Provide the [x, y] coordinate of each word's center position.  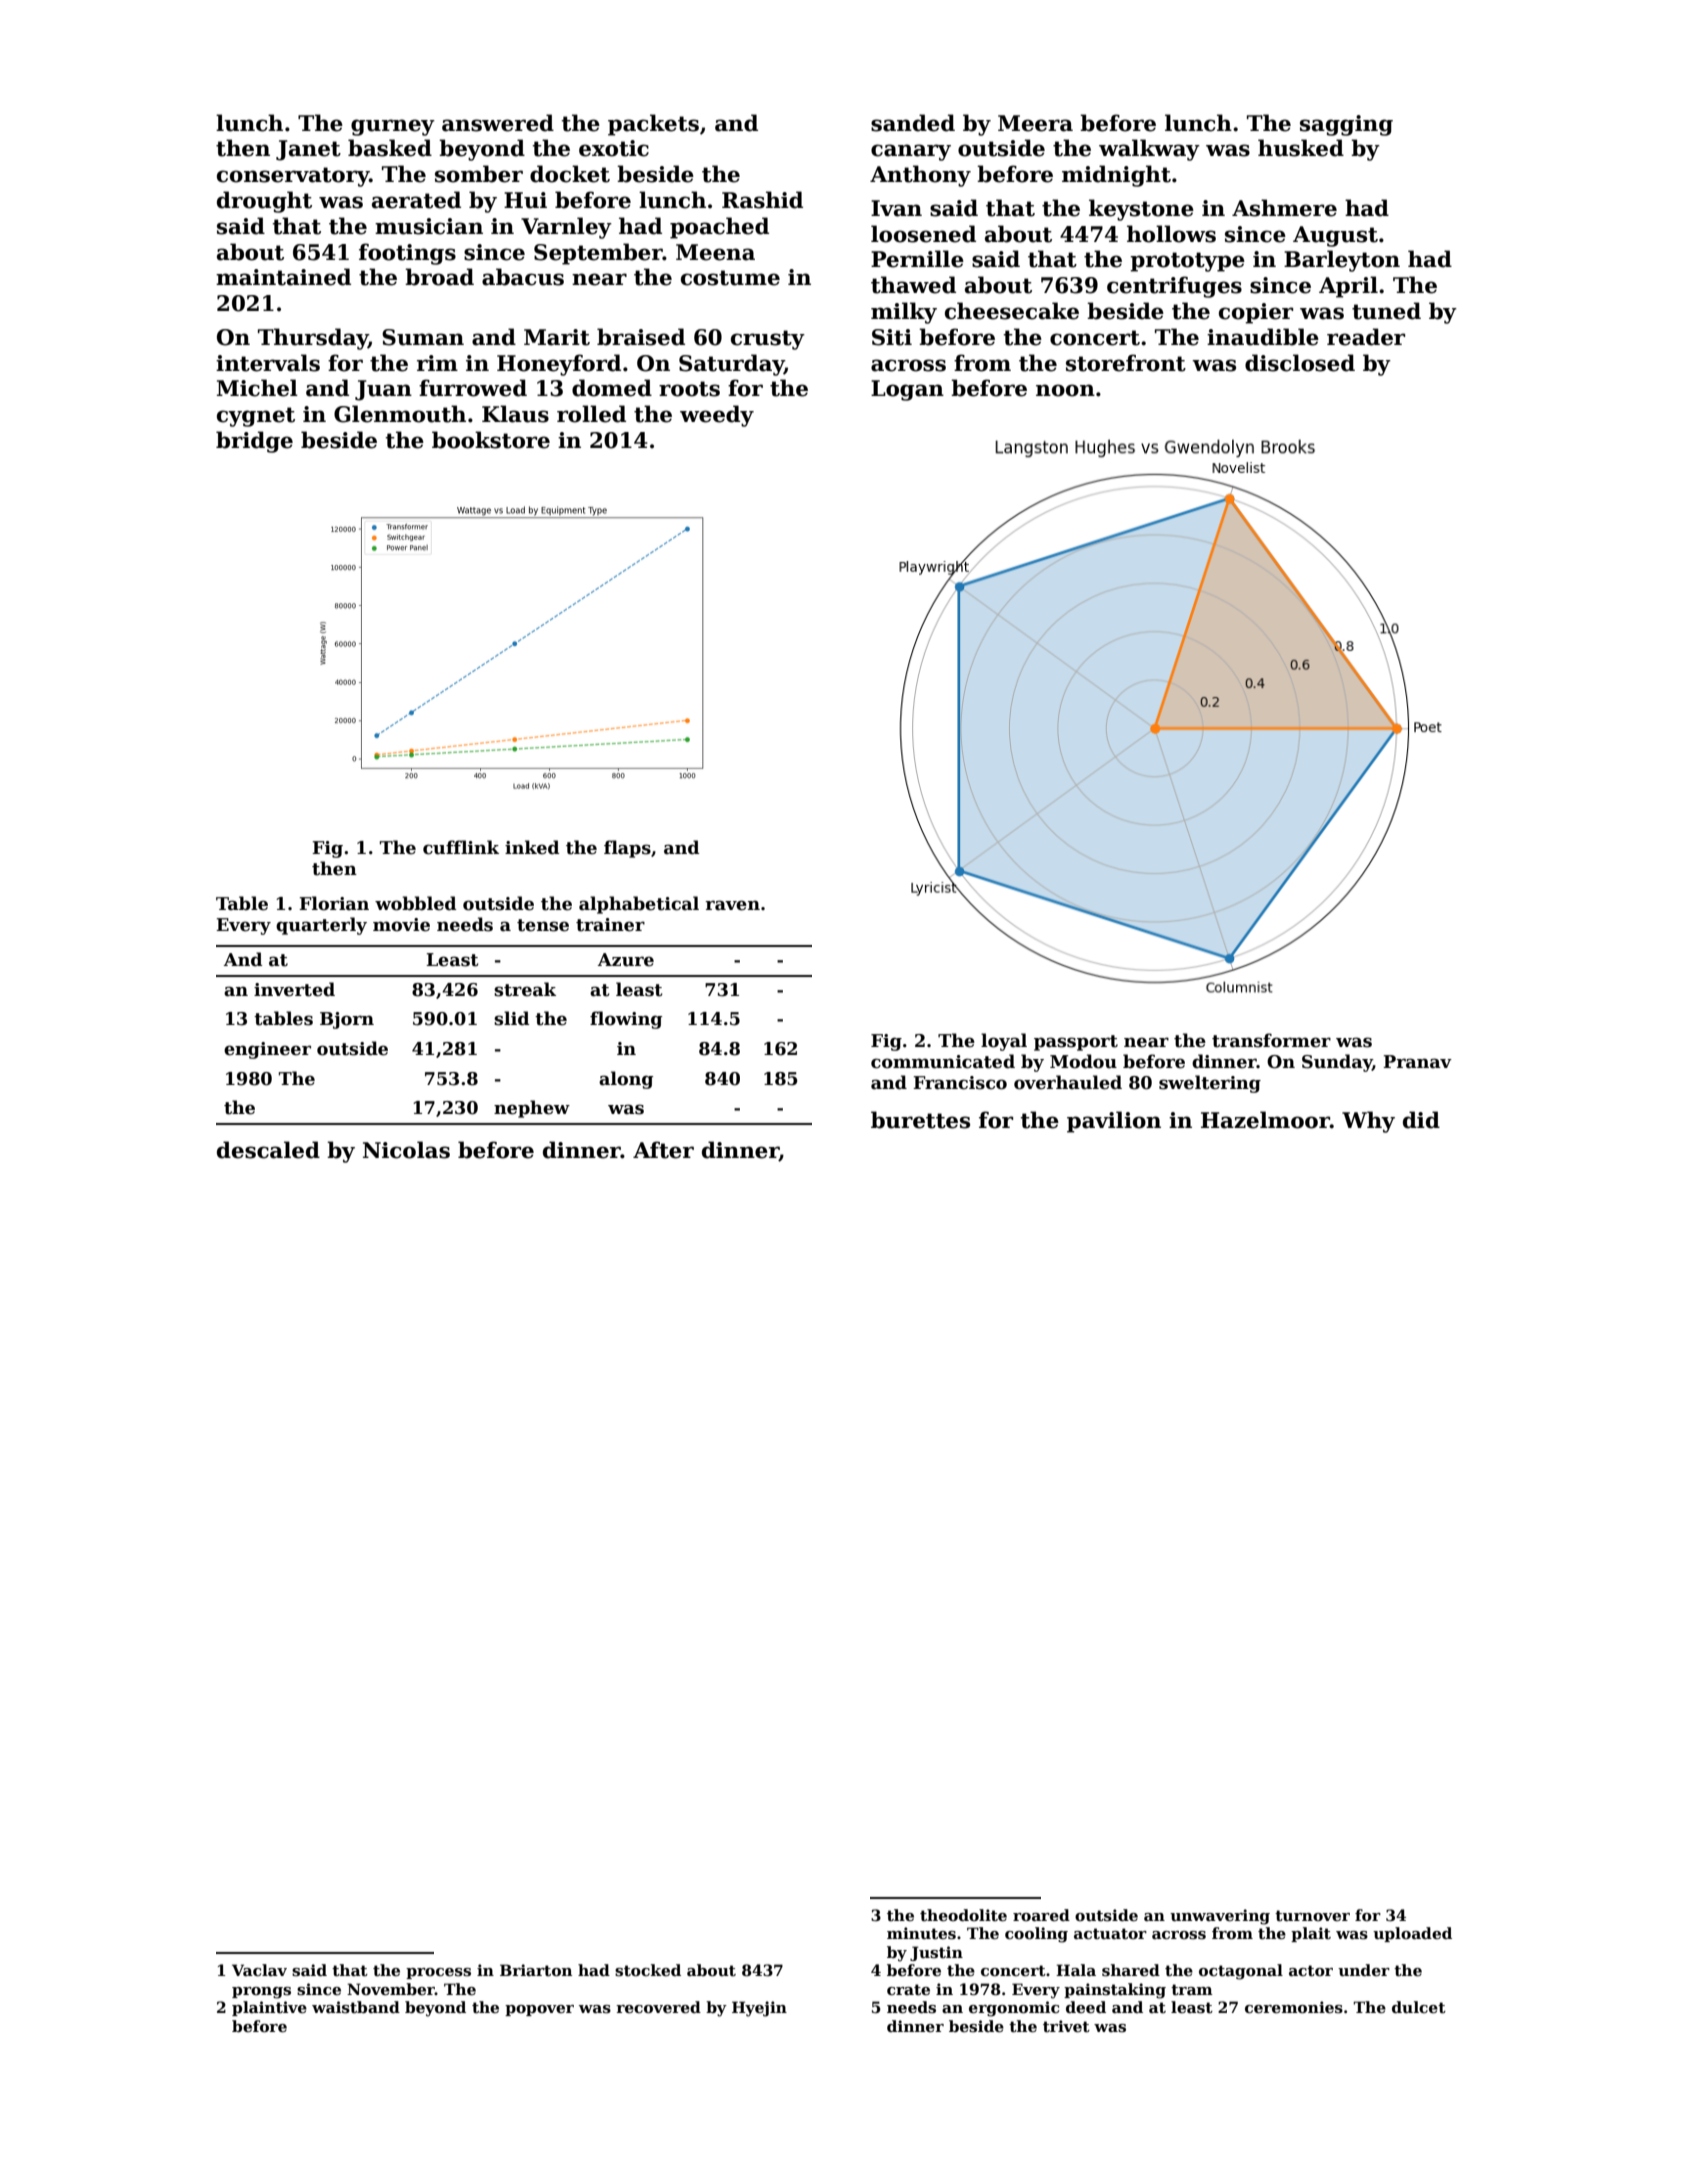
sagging [1346, 125]
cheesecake [1012, 311]
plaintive [269, 2008]
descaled [268, 1150]
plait [1311, 1934]
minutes [921, 1933]
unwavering [1220, 1917]
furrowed [473, 388]
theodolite [963, 1915]
